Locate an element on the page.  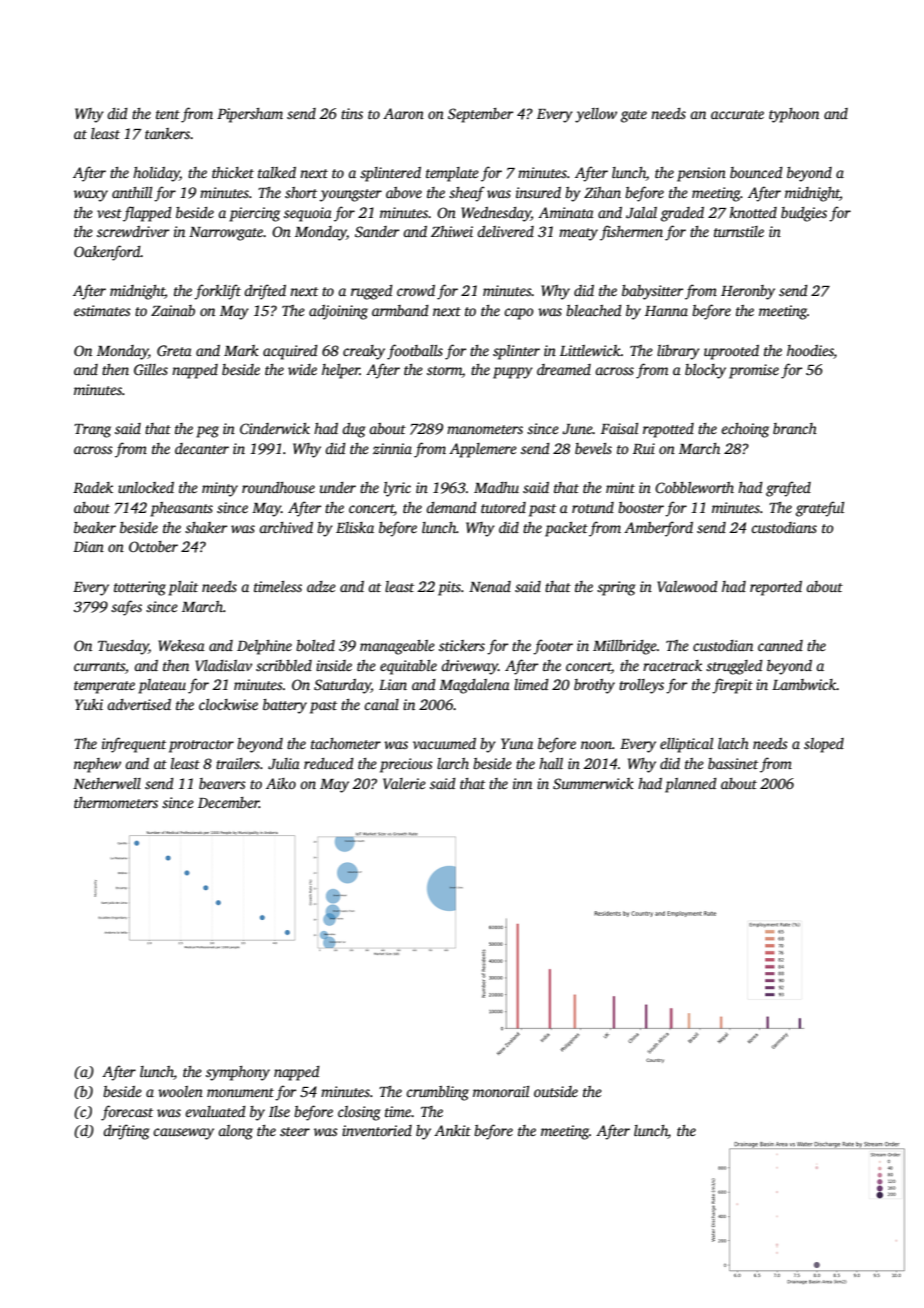
drifted is located at coordinates (265, 292).
